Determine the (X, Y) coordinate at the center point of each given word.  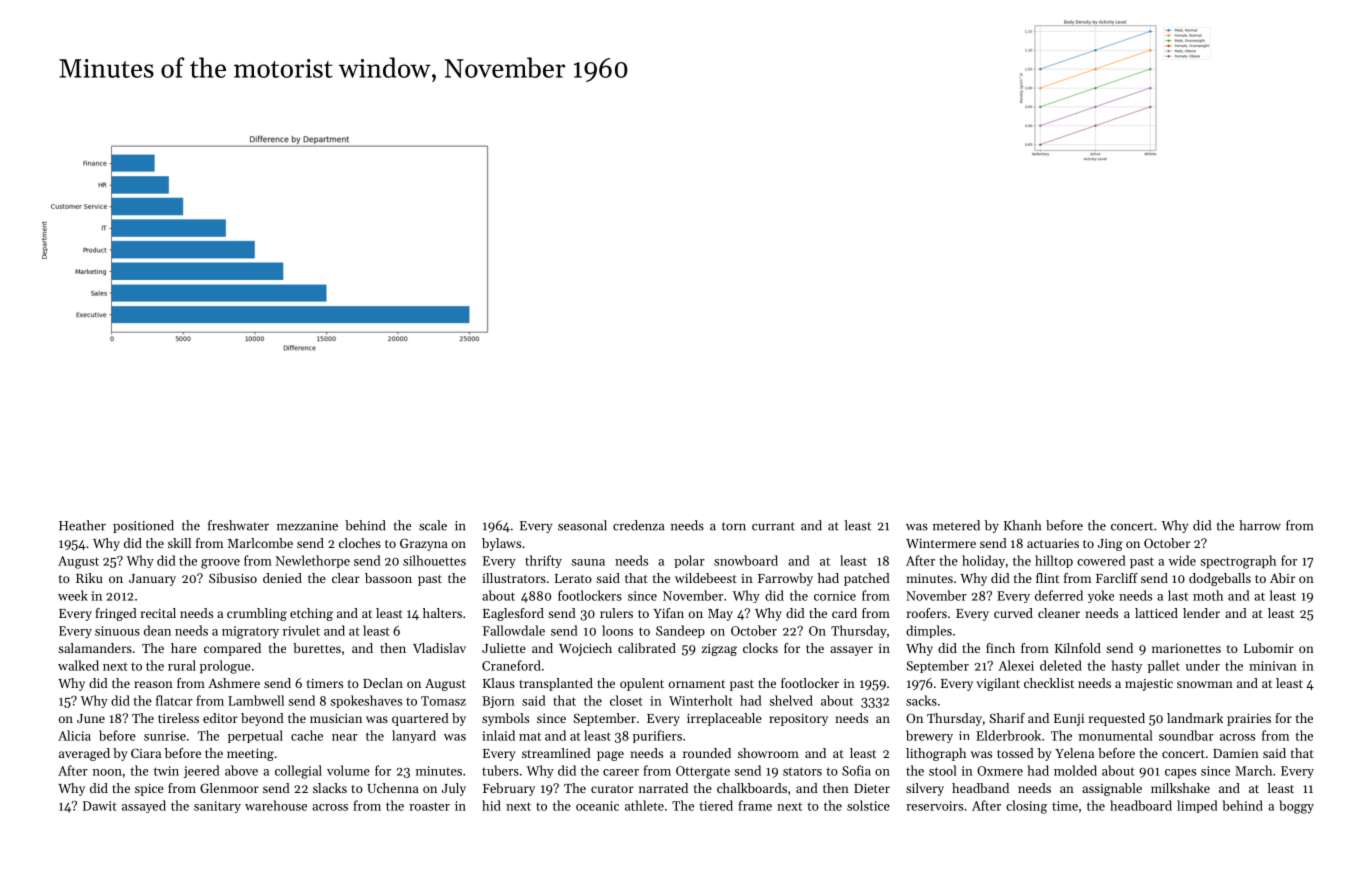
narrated (663, 788)
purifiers (657, 736)
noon (107, 772)
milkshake (1180, 788)
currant (773, 526)
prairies (1249, 719)
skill (179, 543)
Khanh (1022, 525)
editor (220, 718)
